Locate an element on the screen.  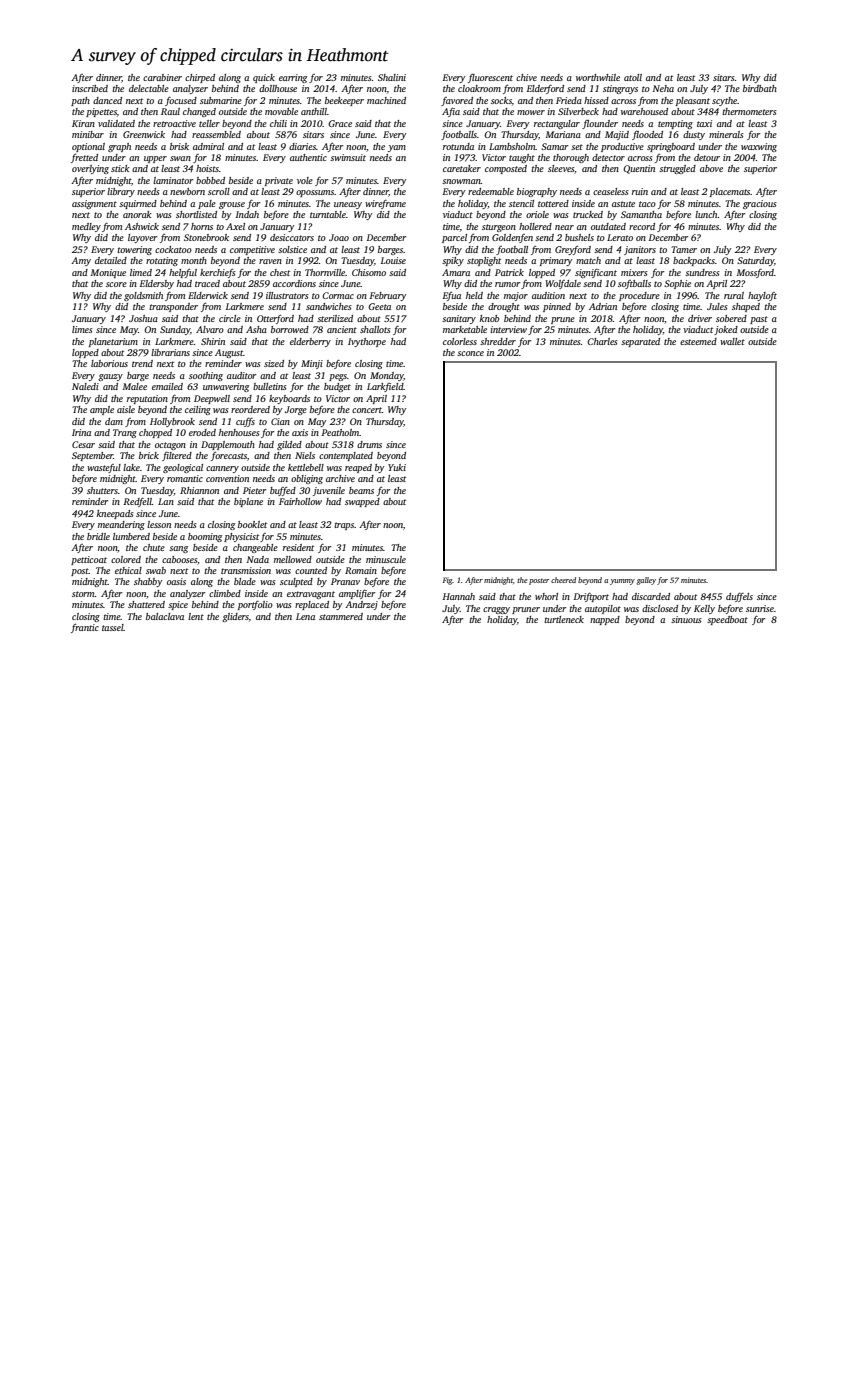
Charles is located at coordinates (602, 341).
